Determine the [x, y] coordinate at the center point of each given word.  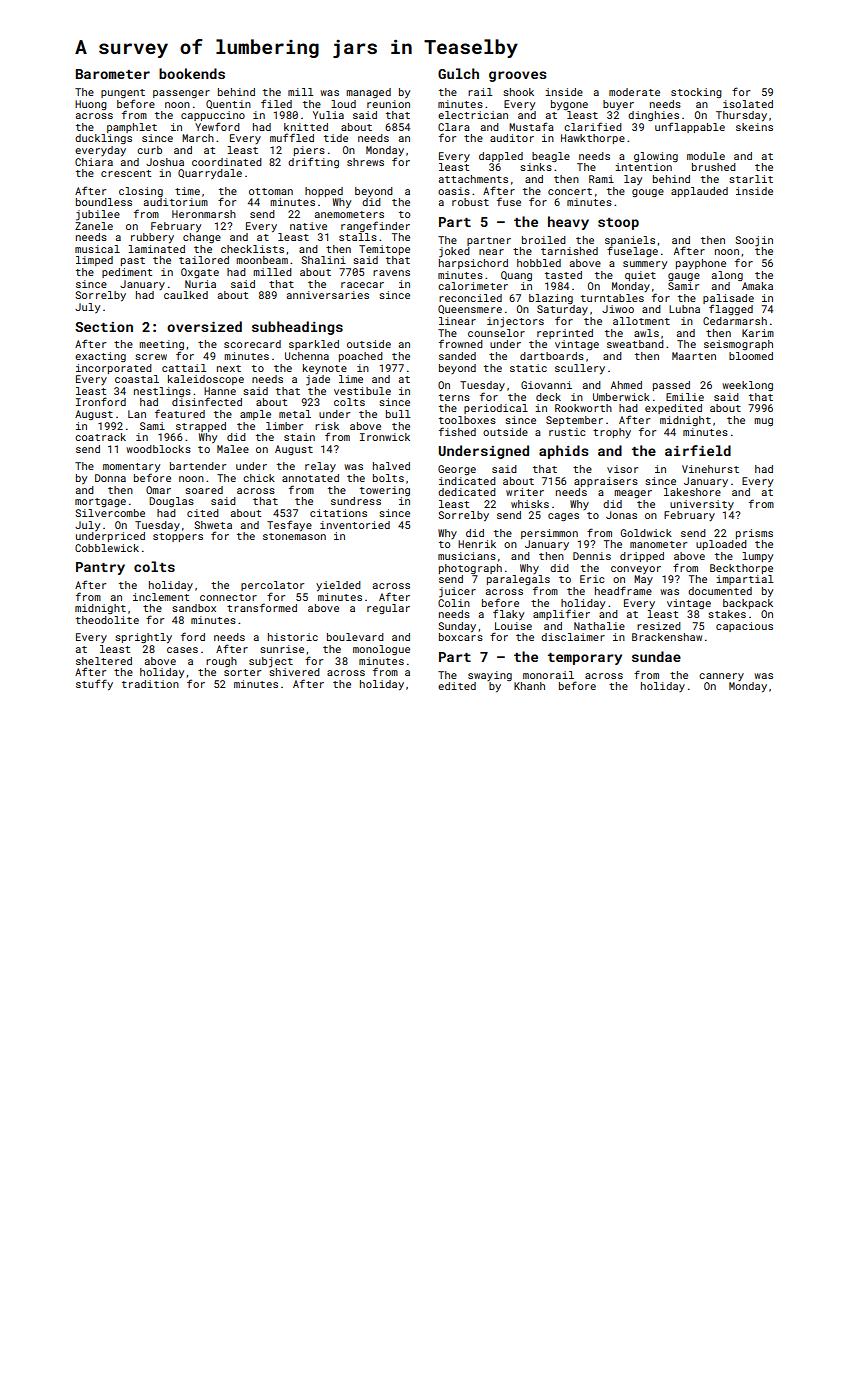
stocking [696, 93]
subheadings [297, 328]
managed [368, 93]
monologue [381, 650]
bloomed [751, 356]
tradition [150, 684]
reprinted [565, 334]
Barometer [113, 74]
